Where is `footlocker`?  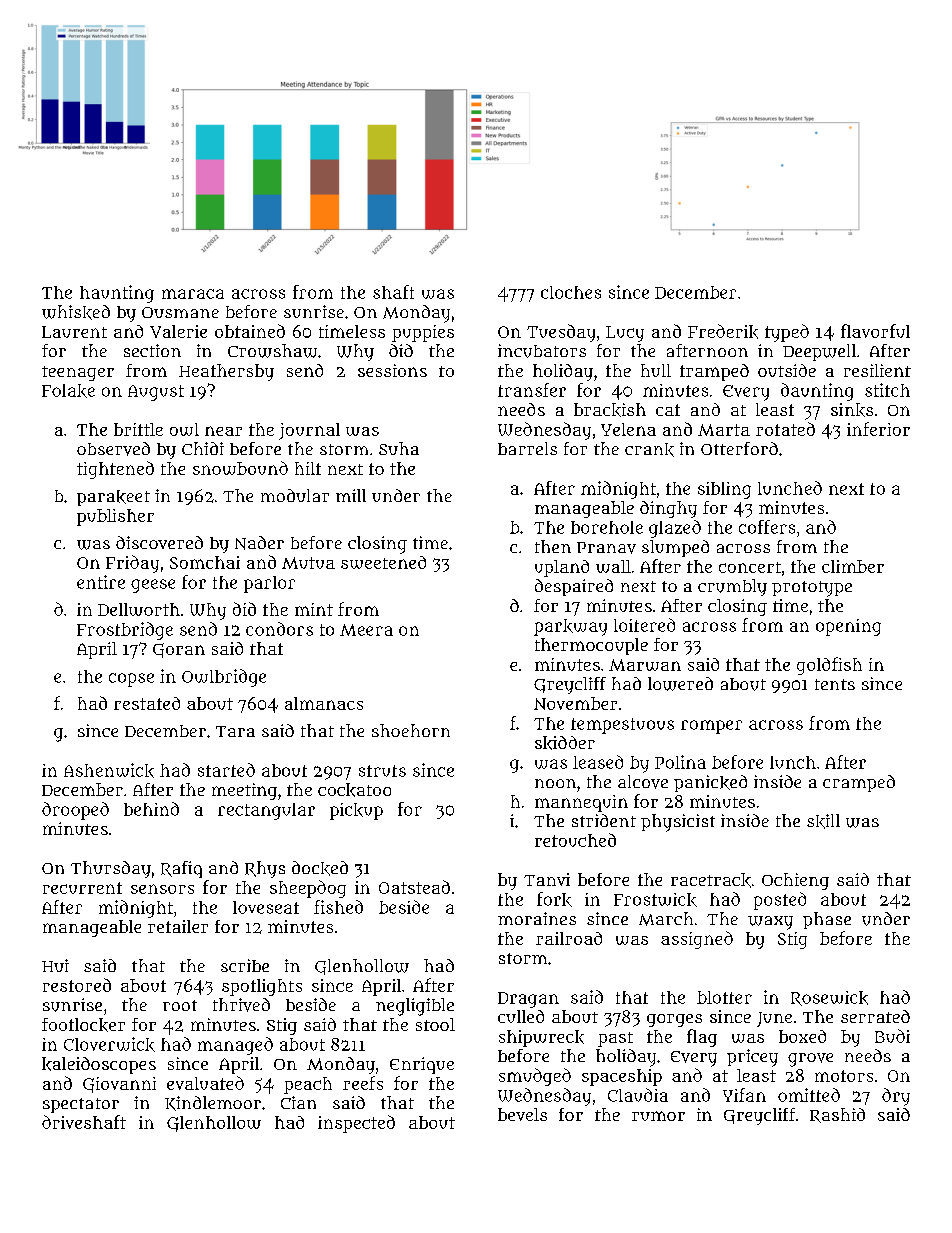 footlocker is located at coordinates (83, 1025).
